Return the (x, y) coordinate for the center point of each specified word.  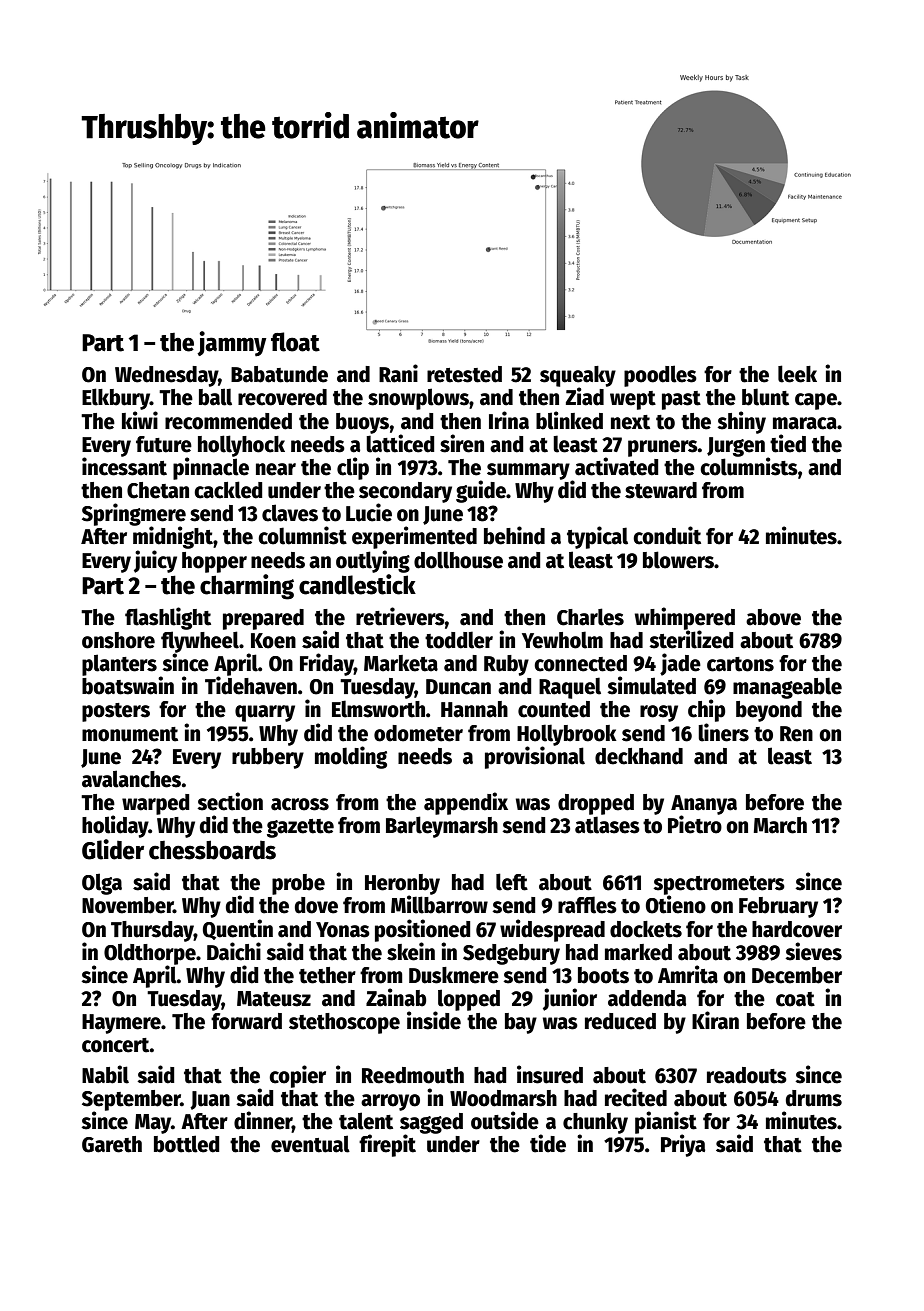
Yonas (343, 930)
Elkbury (116, 399)
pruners (663, 448)
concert (116, 1045)
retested (464, 374)
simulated (651, 685)
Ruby (506, 665)
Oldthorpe (150, 954)
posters (116, 712)
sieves (813, 951)
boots (603, 975)
